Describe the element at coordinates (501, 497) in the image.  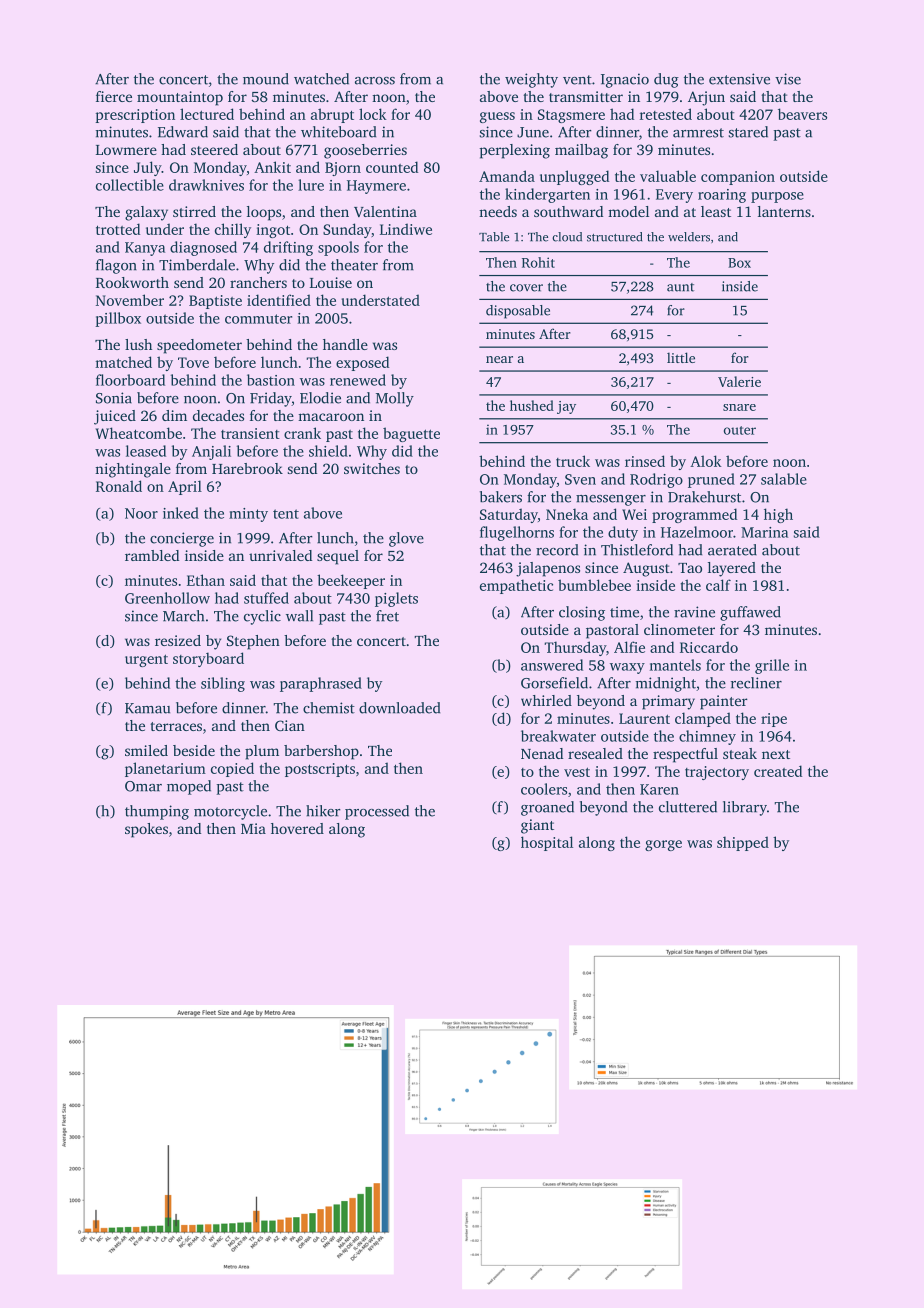
I see `bakers` at that location.
